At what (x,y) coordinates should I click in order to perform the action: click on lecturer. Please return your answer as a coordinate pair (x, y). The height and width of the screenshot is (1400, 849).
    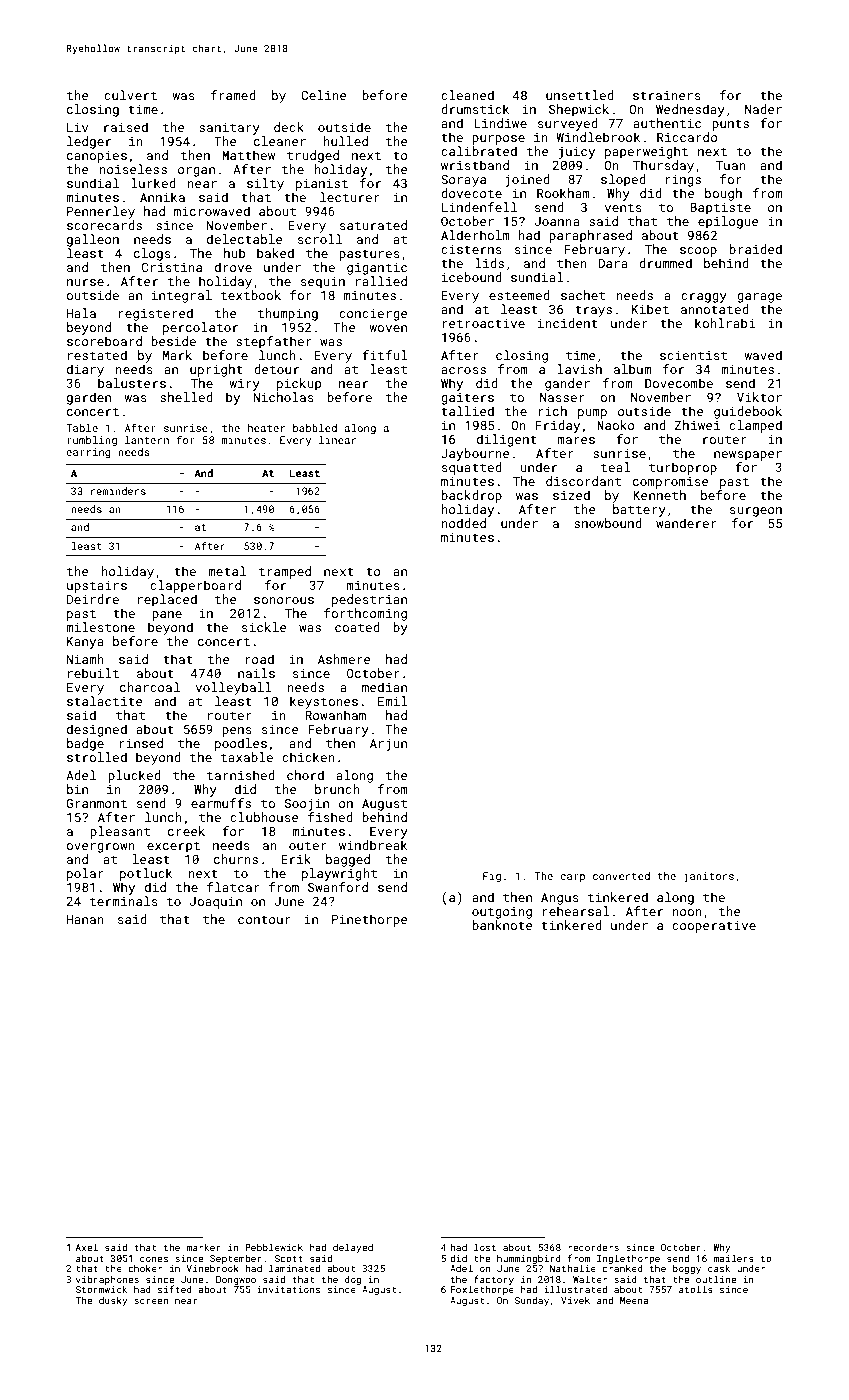
    Looking at the image, I should click on (350, 197).
